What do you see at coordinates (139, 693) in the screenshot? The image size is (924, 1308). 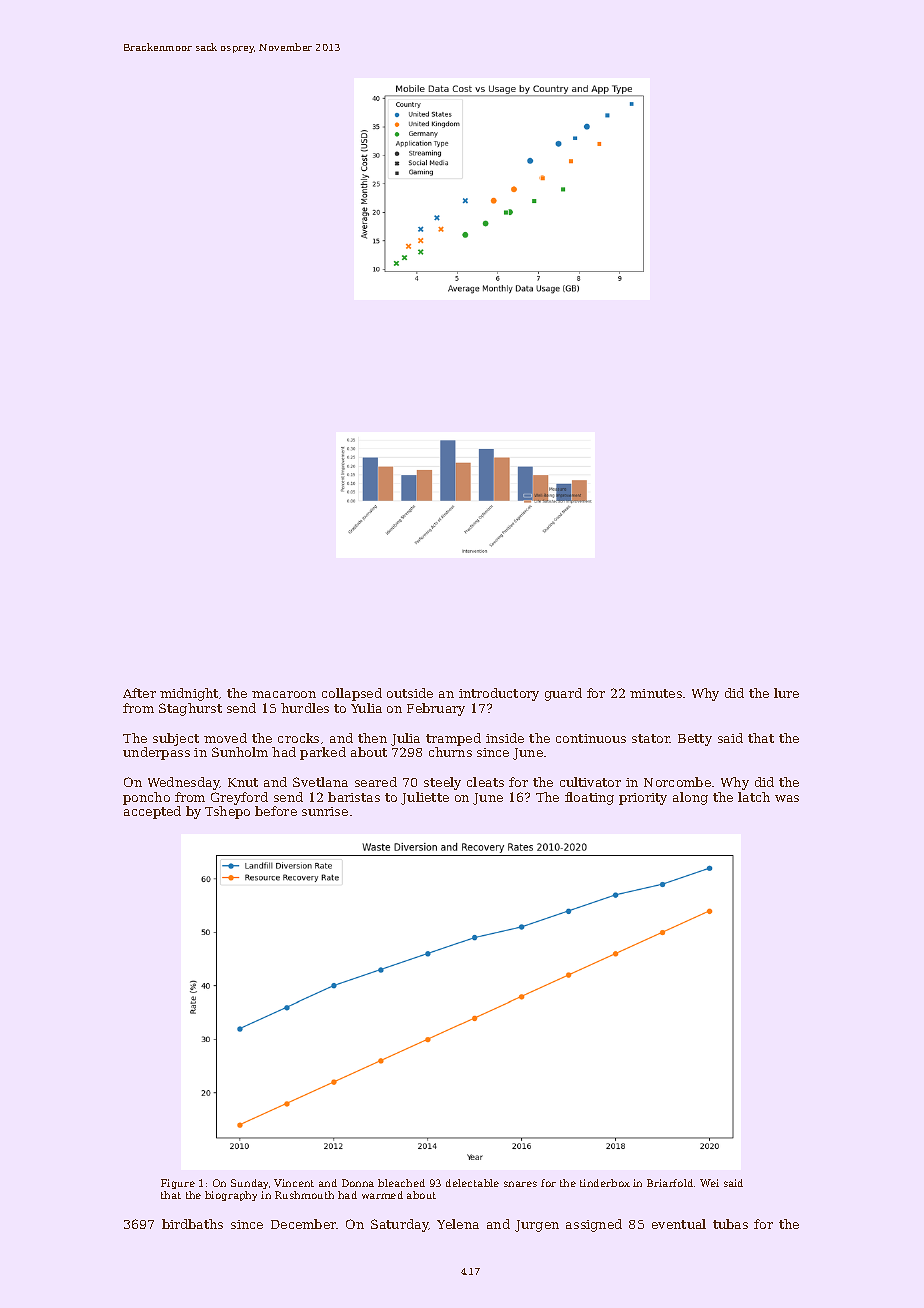 I see `After` at bounding box center [139, 693].
